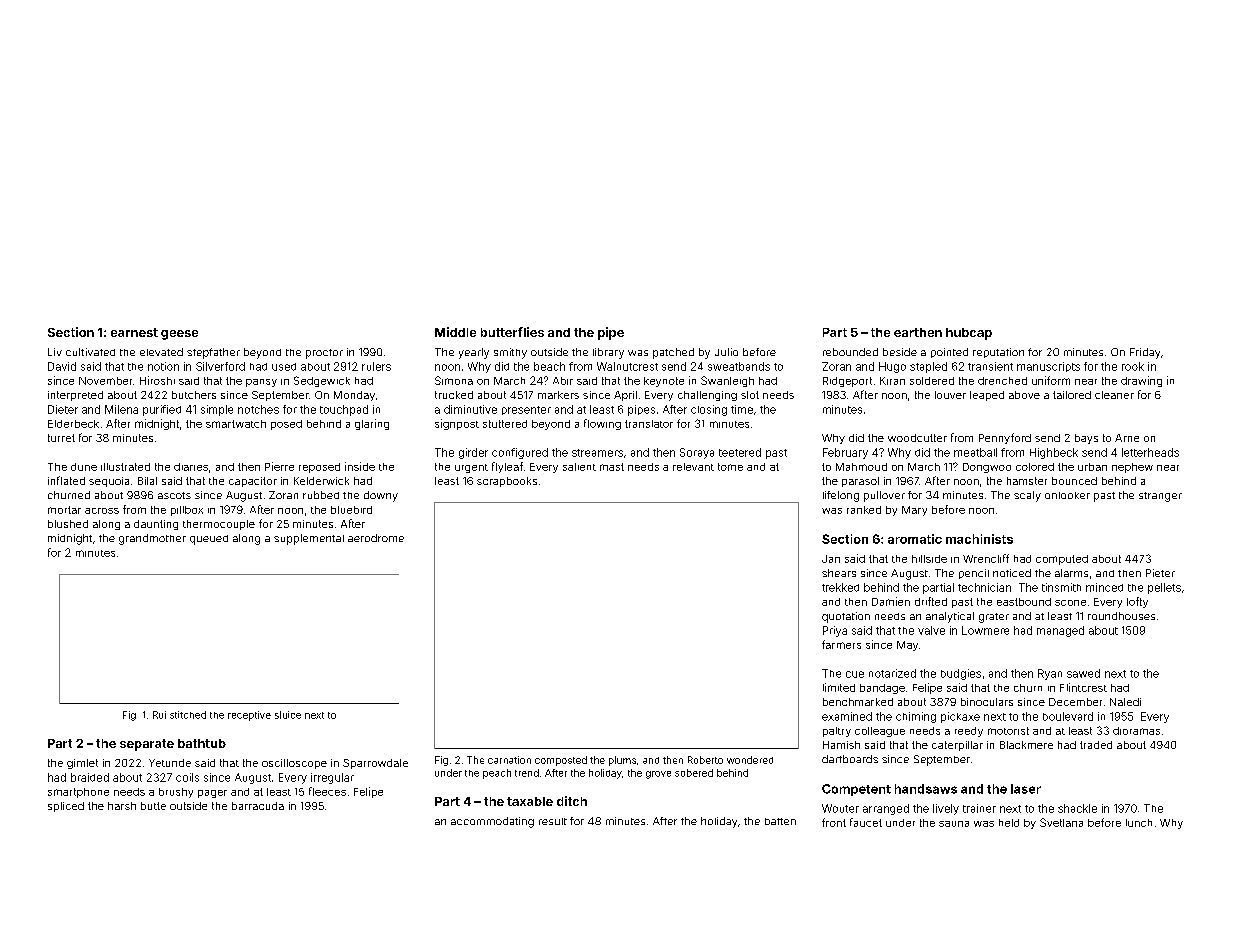 The height and width of the image is (952, 1233). I want to click on glaring, so click(372, 424).
